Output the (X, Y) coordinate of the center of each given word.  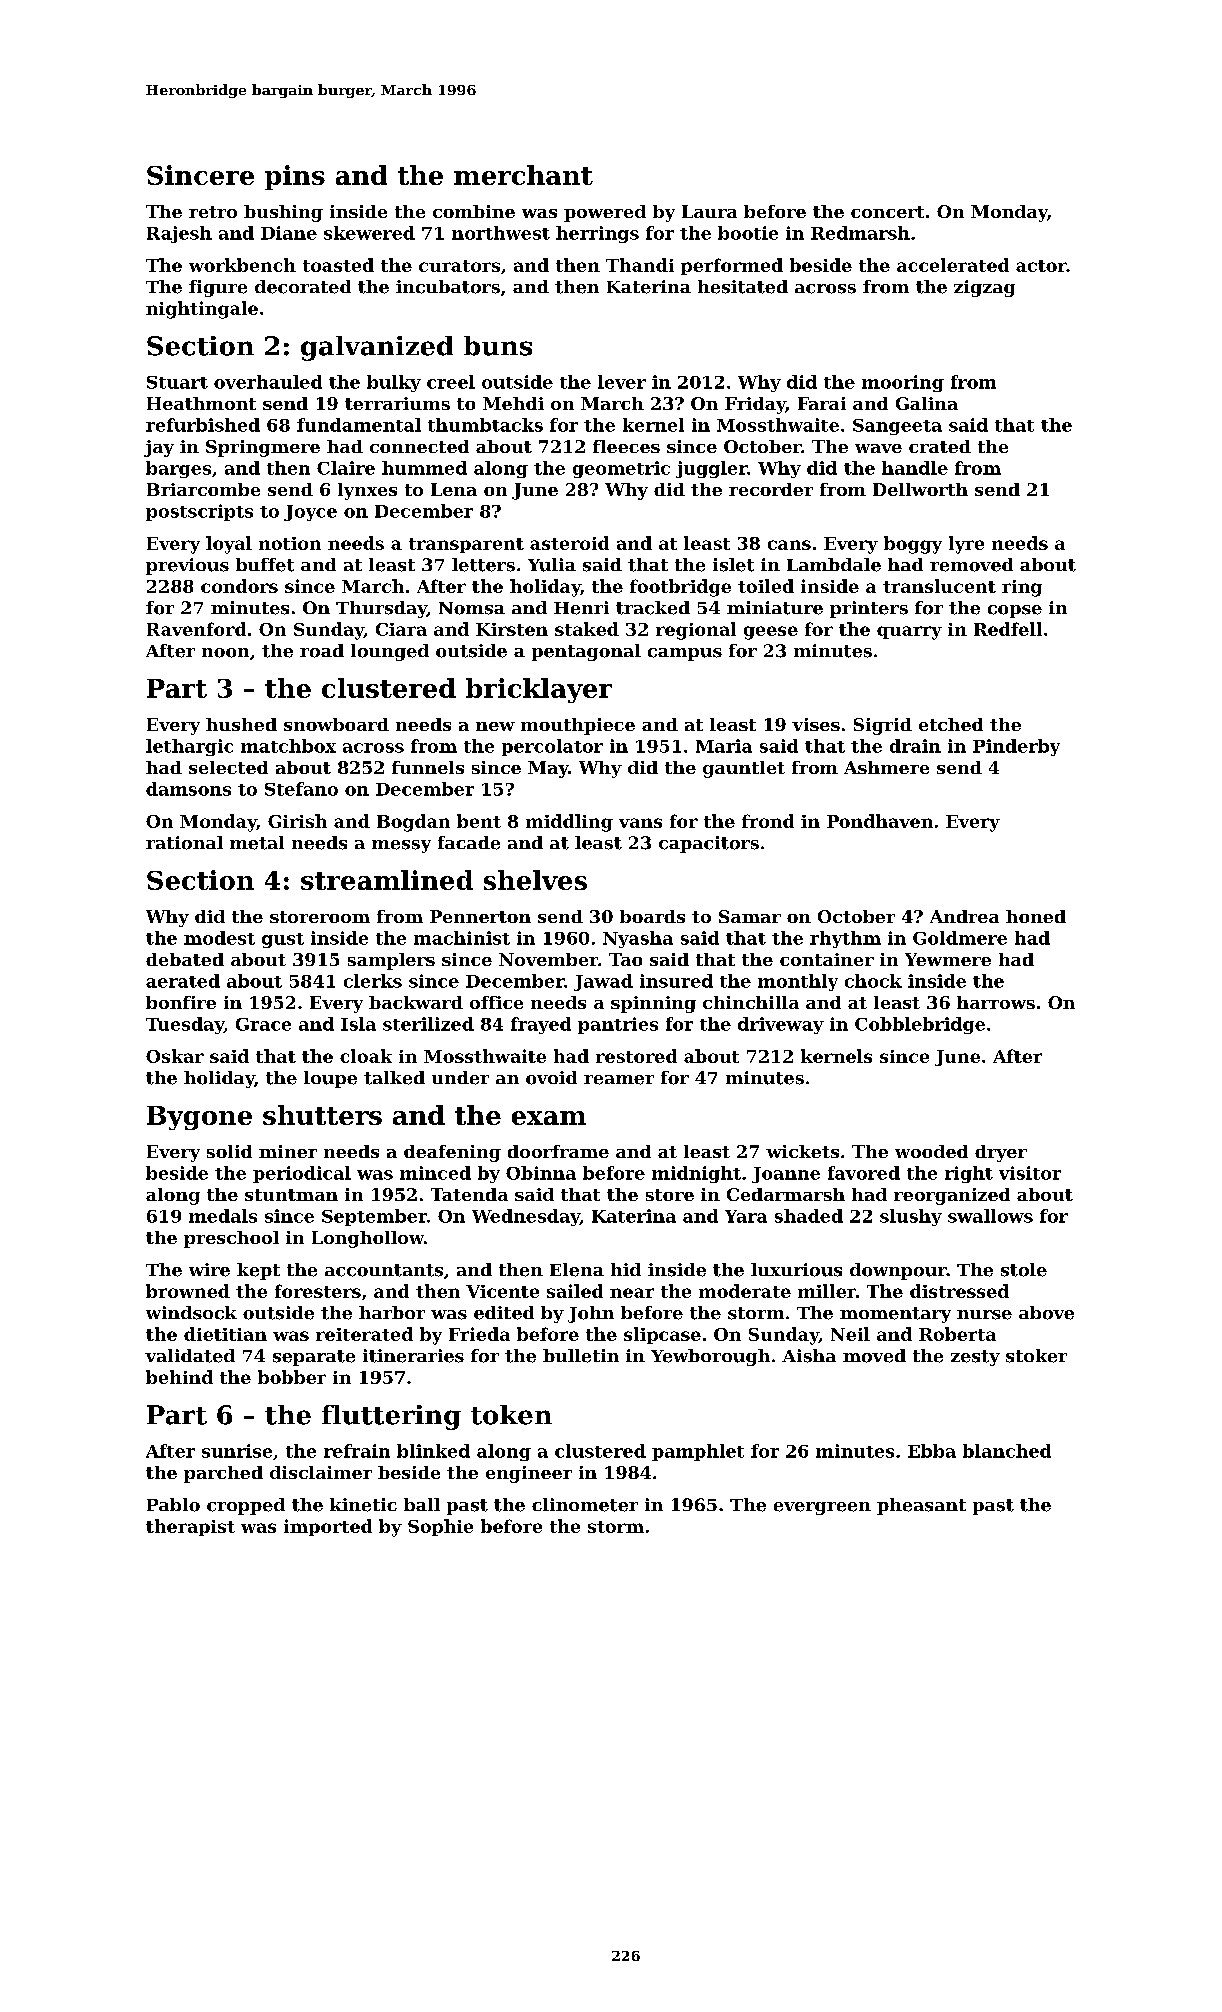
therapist (190, 1527)
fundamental (359, 425)
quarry (909, 633)
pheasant (921, 1506)
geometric (621, 469)
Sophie (440, 1527)
